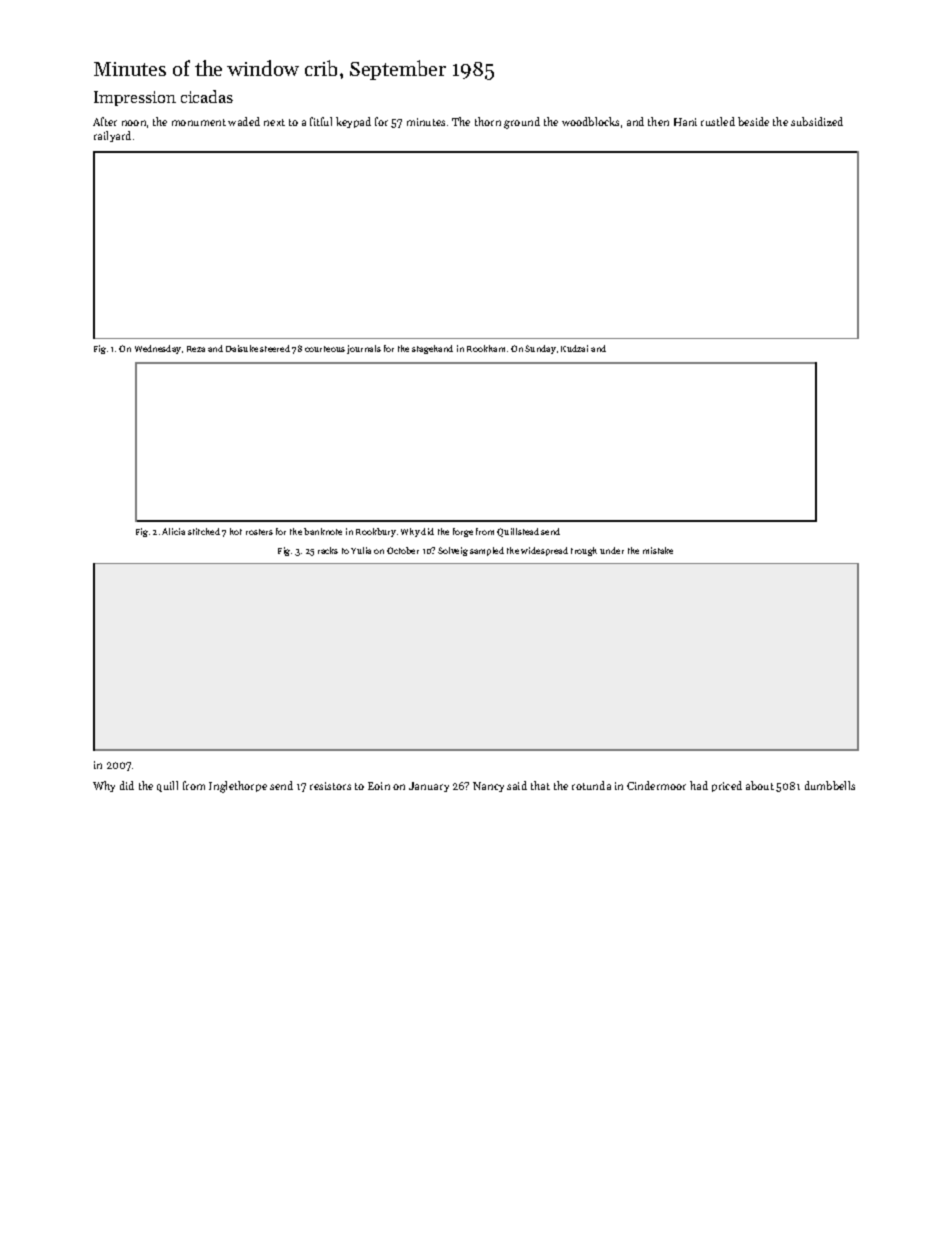 The width and height of the screenshot is (952, 1233). I want to click on mistake, so click(658, 550).
